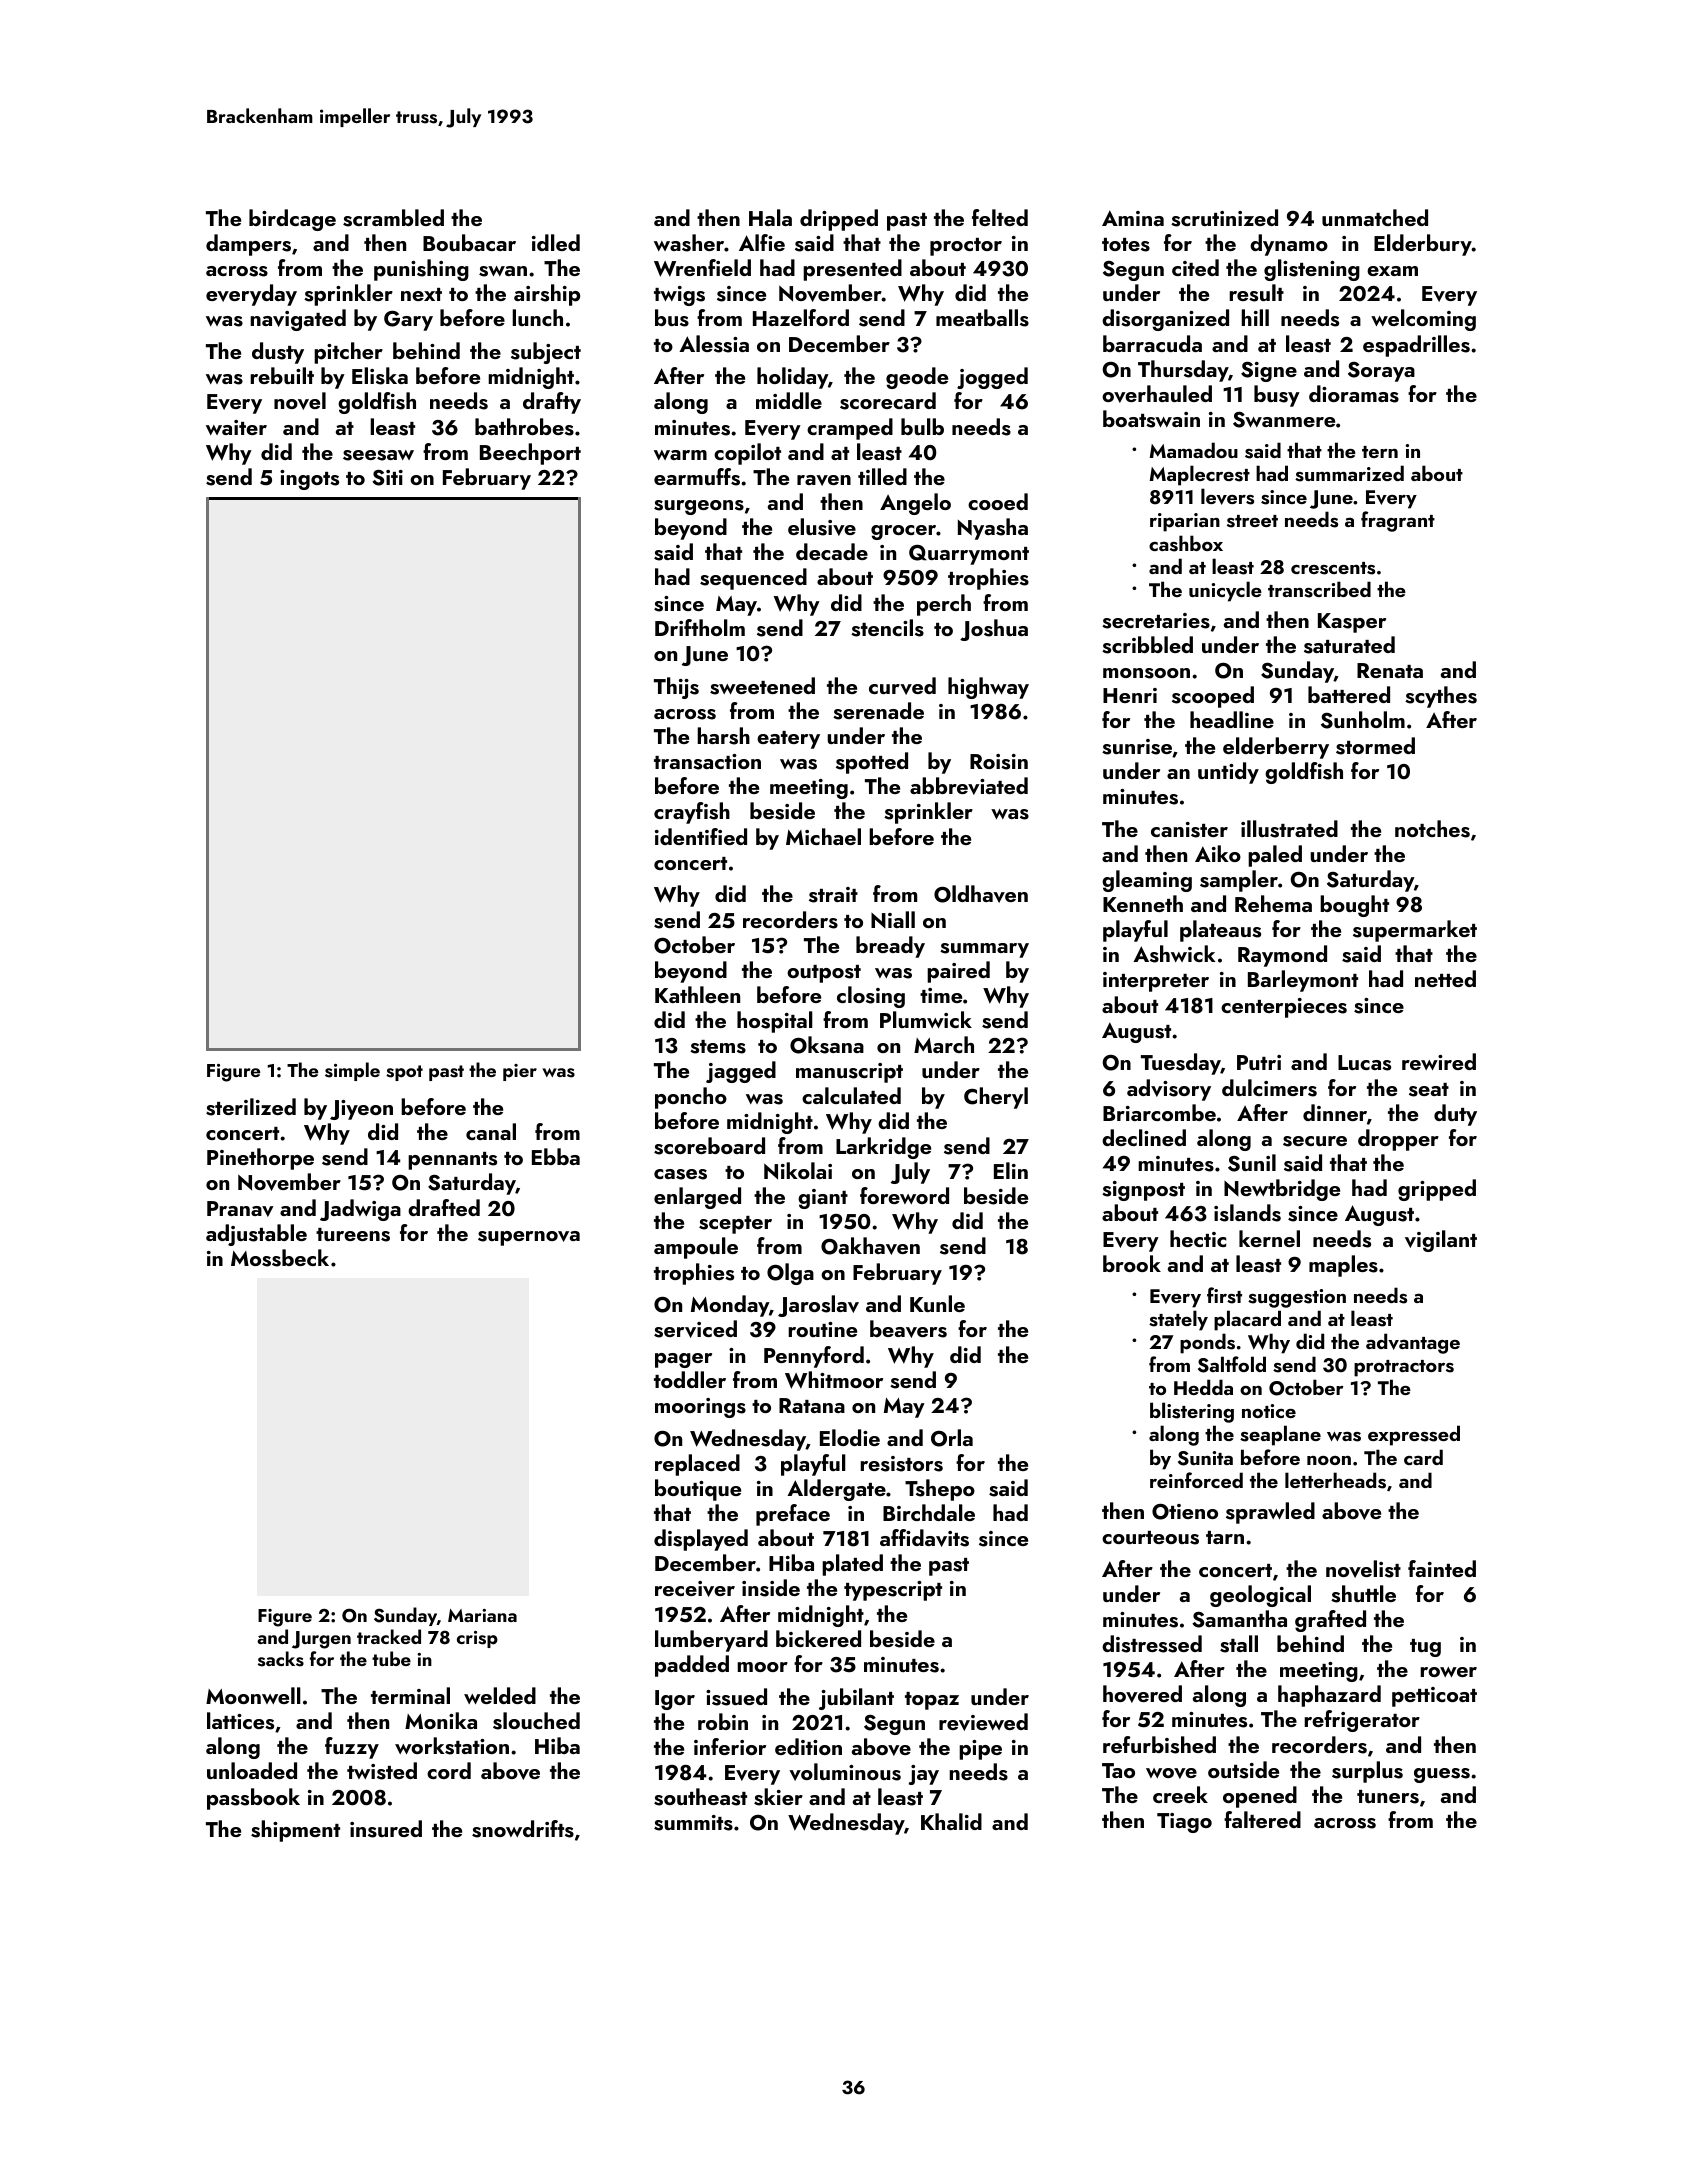 Image resolution: width=1683 pixels, height=2178 pixels. I want to click on tern, so click(1380, 452).
